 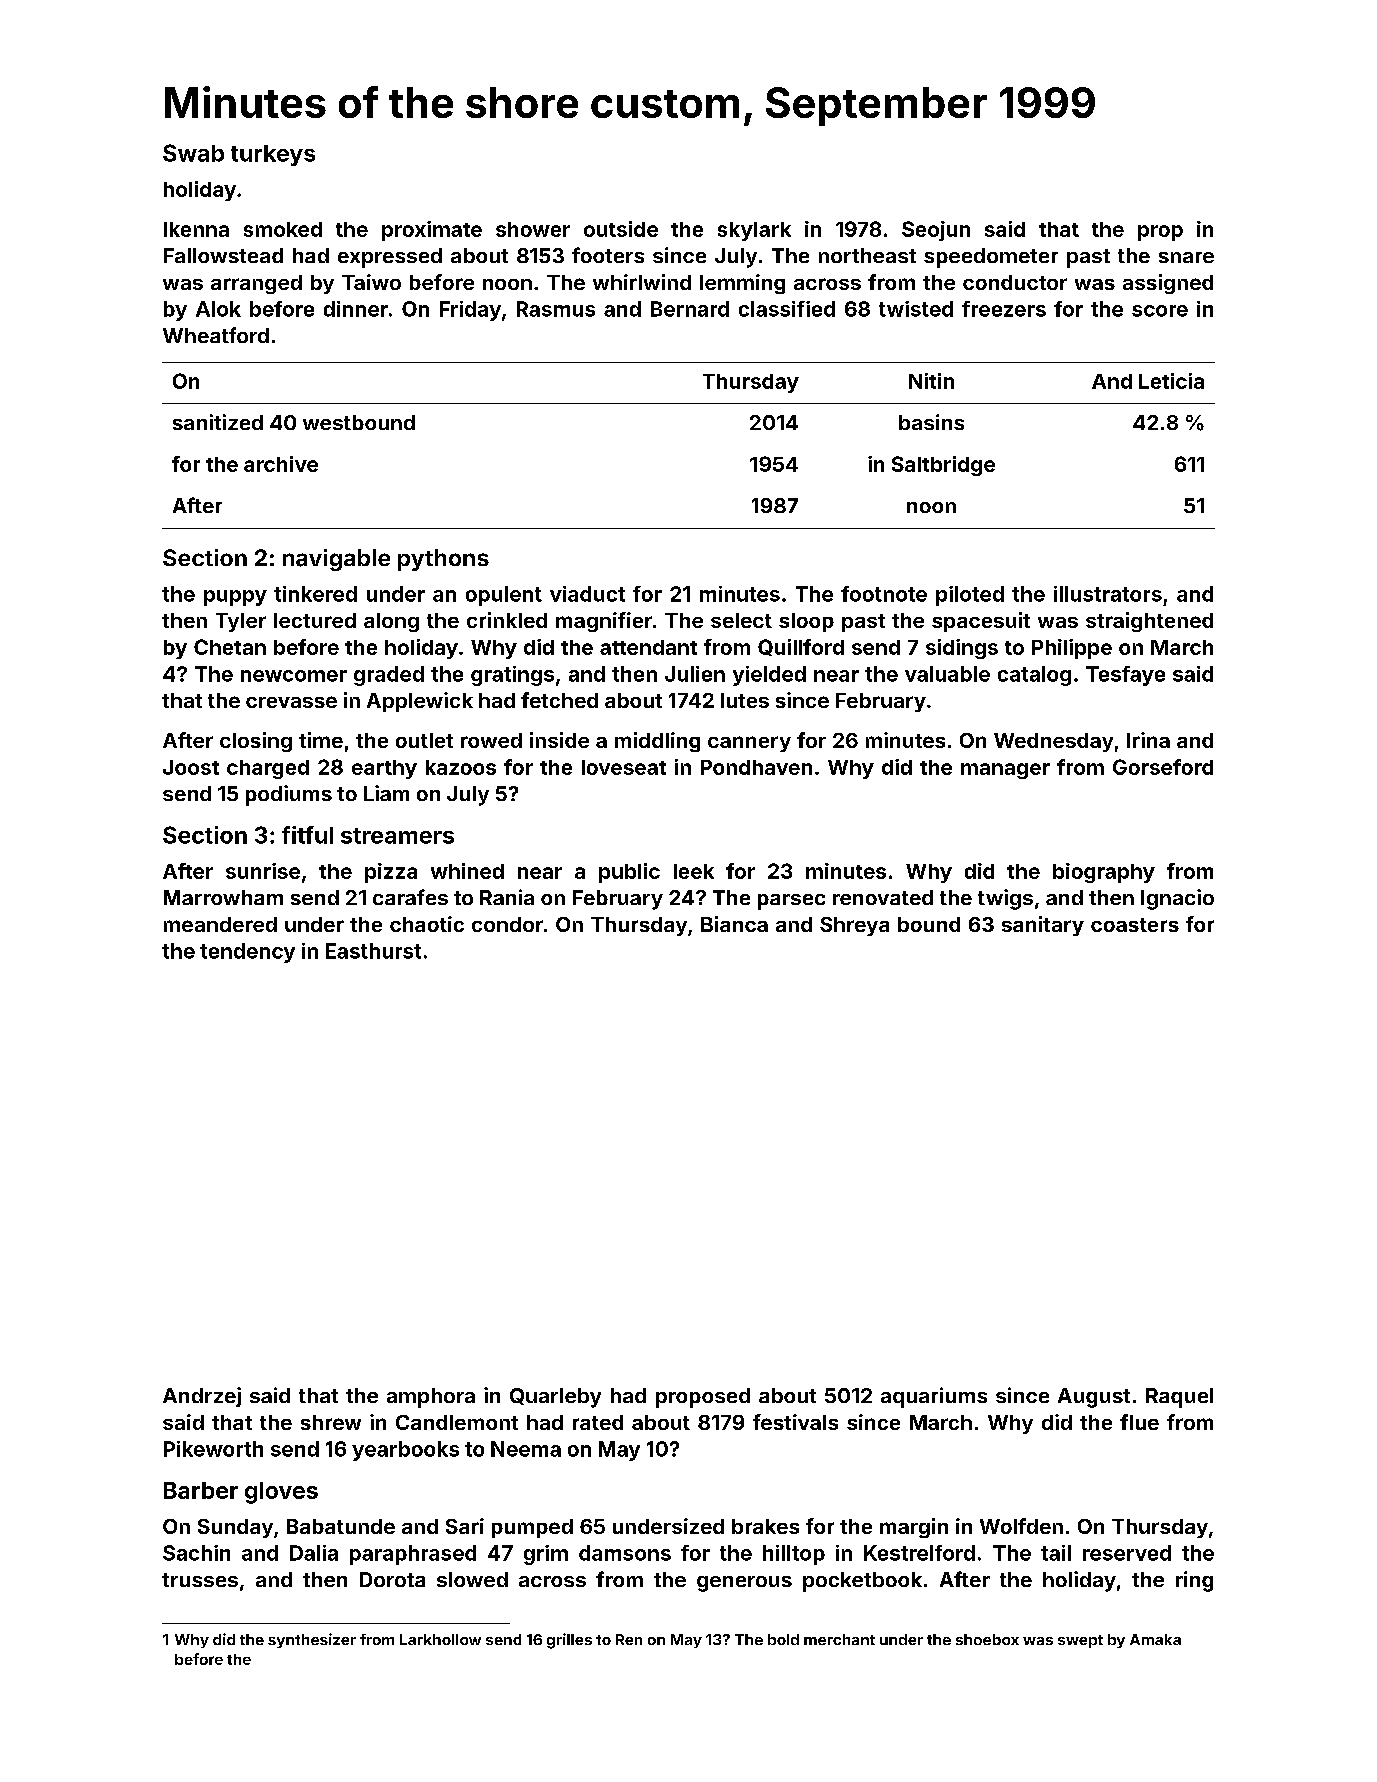 What do you see at coordinates (642, 282) in the screenshot?
I see `whirlwind` at bounding box center [642, 282].
